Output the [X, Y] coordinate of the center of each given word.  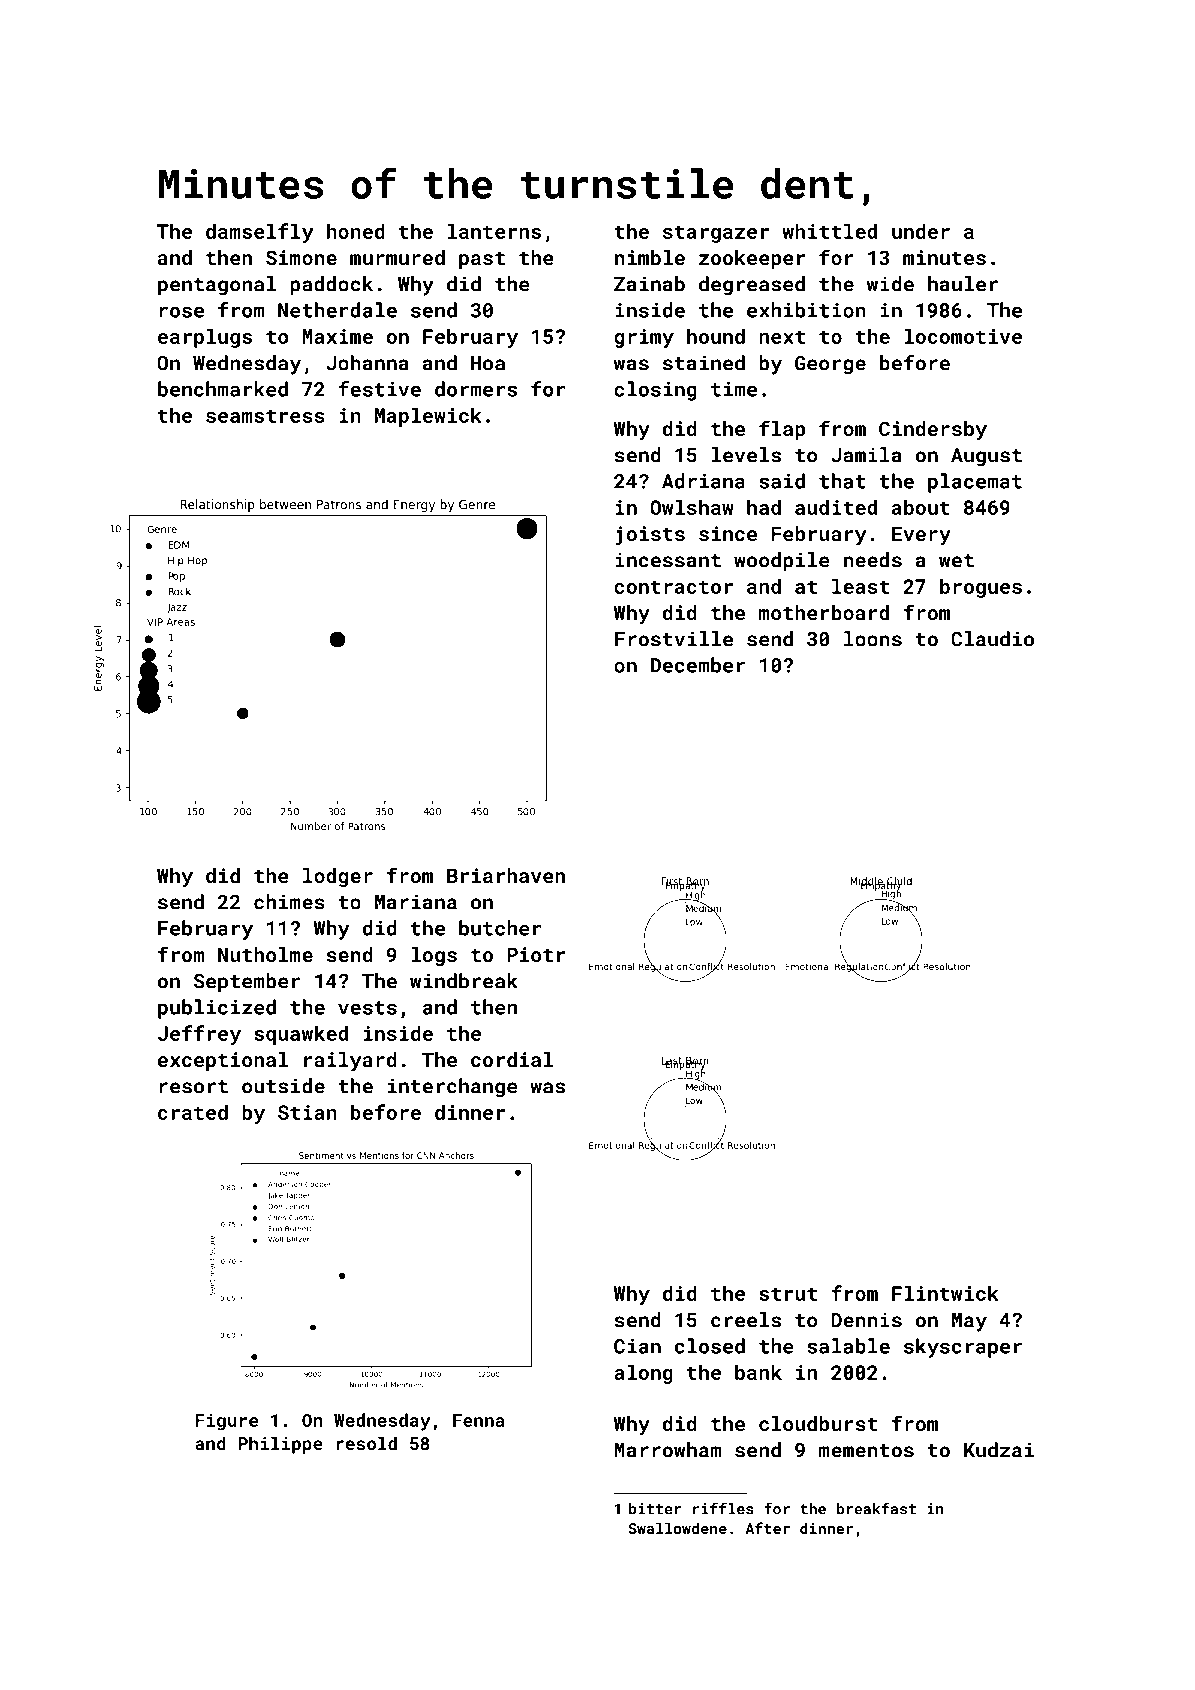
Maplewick [428, 417]
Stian [307, 1112]
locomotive [963, 336]
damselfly [260, 233]
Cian [637, 1346]
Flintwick [945, 1293]
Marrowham [667, 1450]
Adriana [703, 481]
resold [366, 1443]
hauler [963, 284]
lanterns [494, 231]
